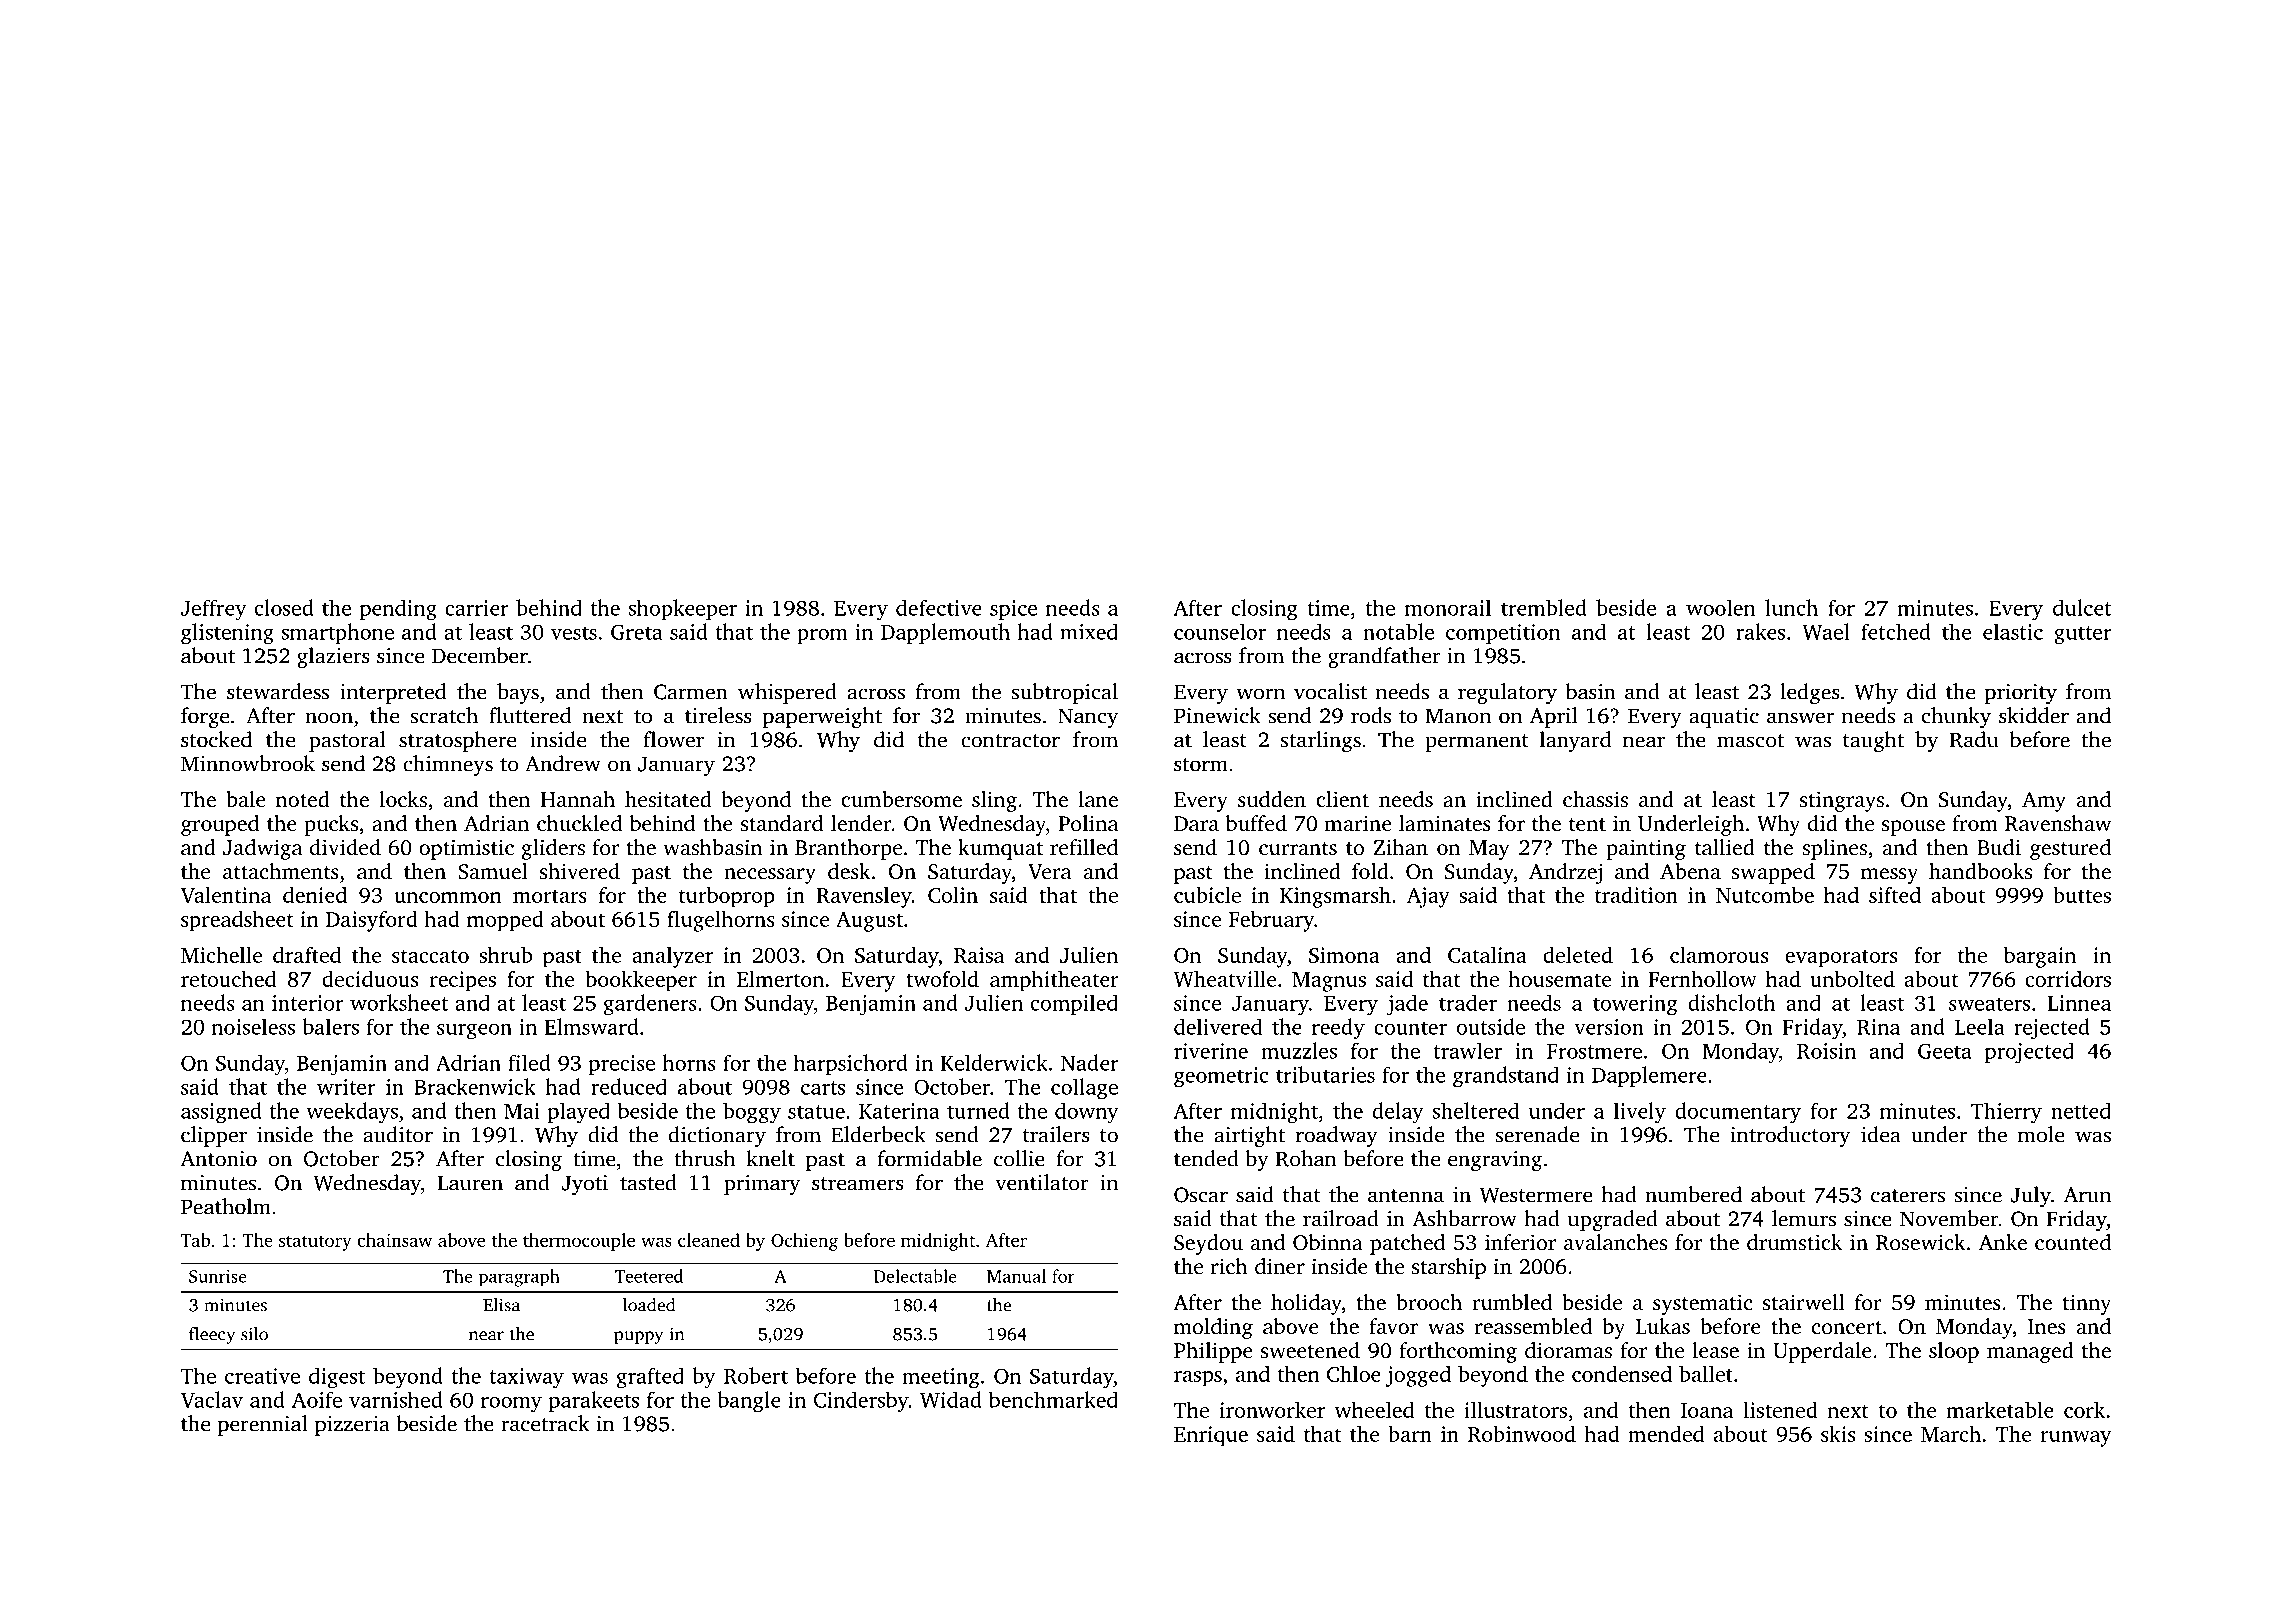 The height and width of the screenshot is (1620, 2292). What do you see at coordinates (262, 849) in the screenshot?
I see `Jadwiga` at bounding box center [262, 849].
